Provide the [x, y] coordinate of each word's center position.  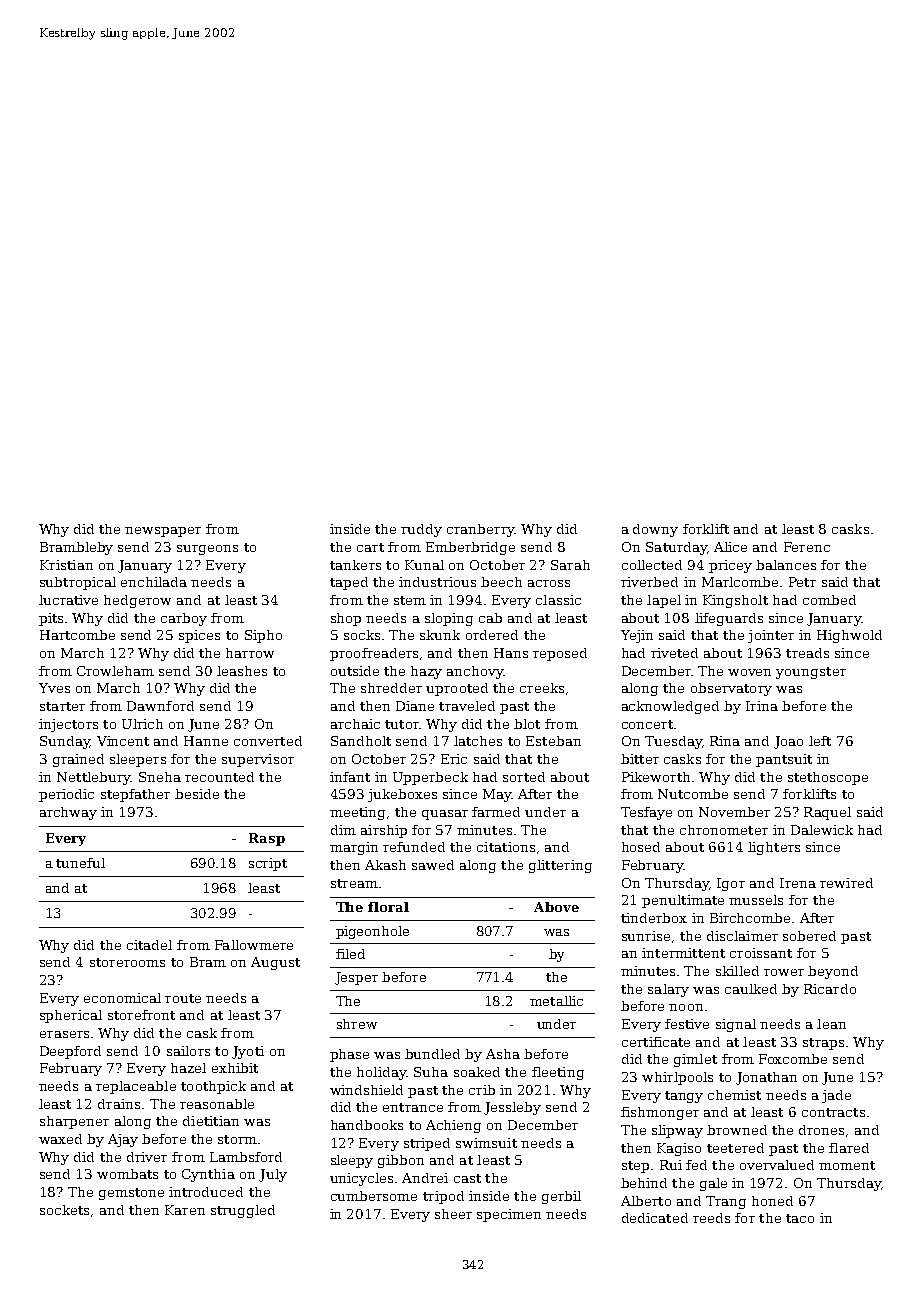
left [820, 741]
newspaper [163, 532]
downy [655, 530]
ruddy [421, 530]
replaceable [136, 1087]
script [268, 864]
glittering [560, 866]
